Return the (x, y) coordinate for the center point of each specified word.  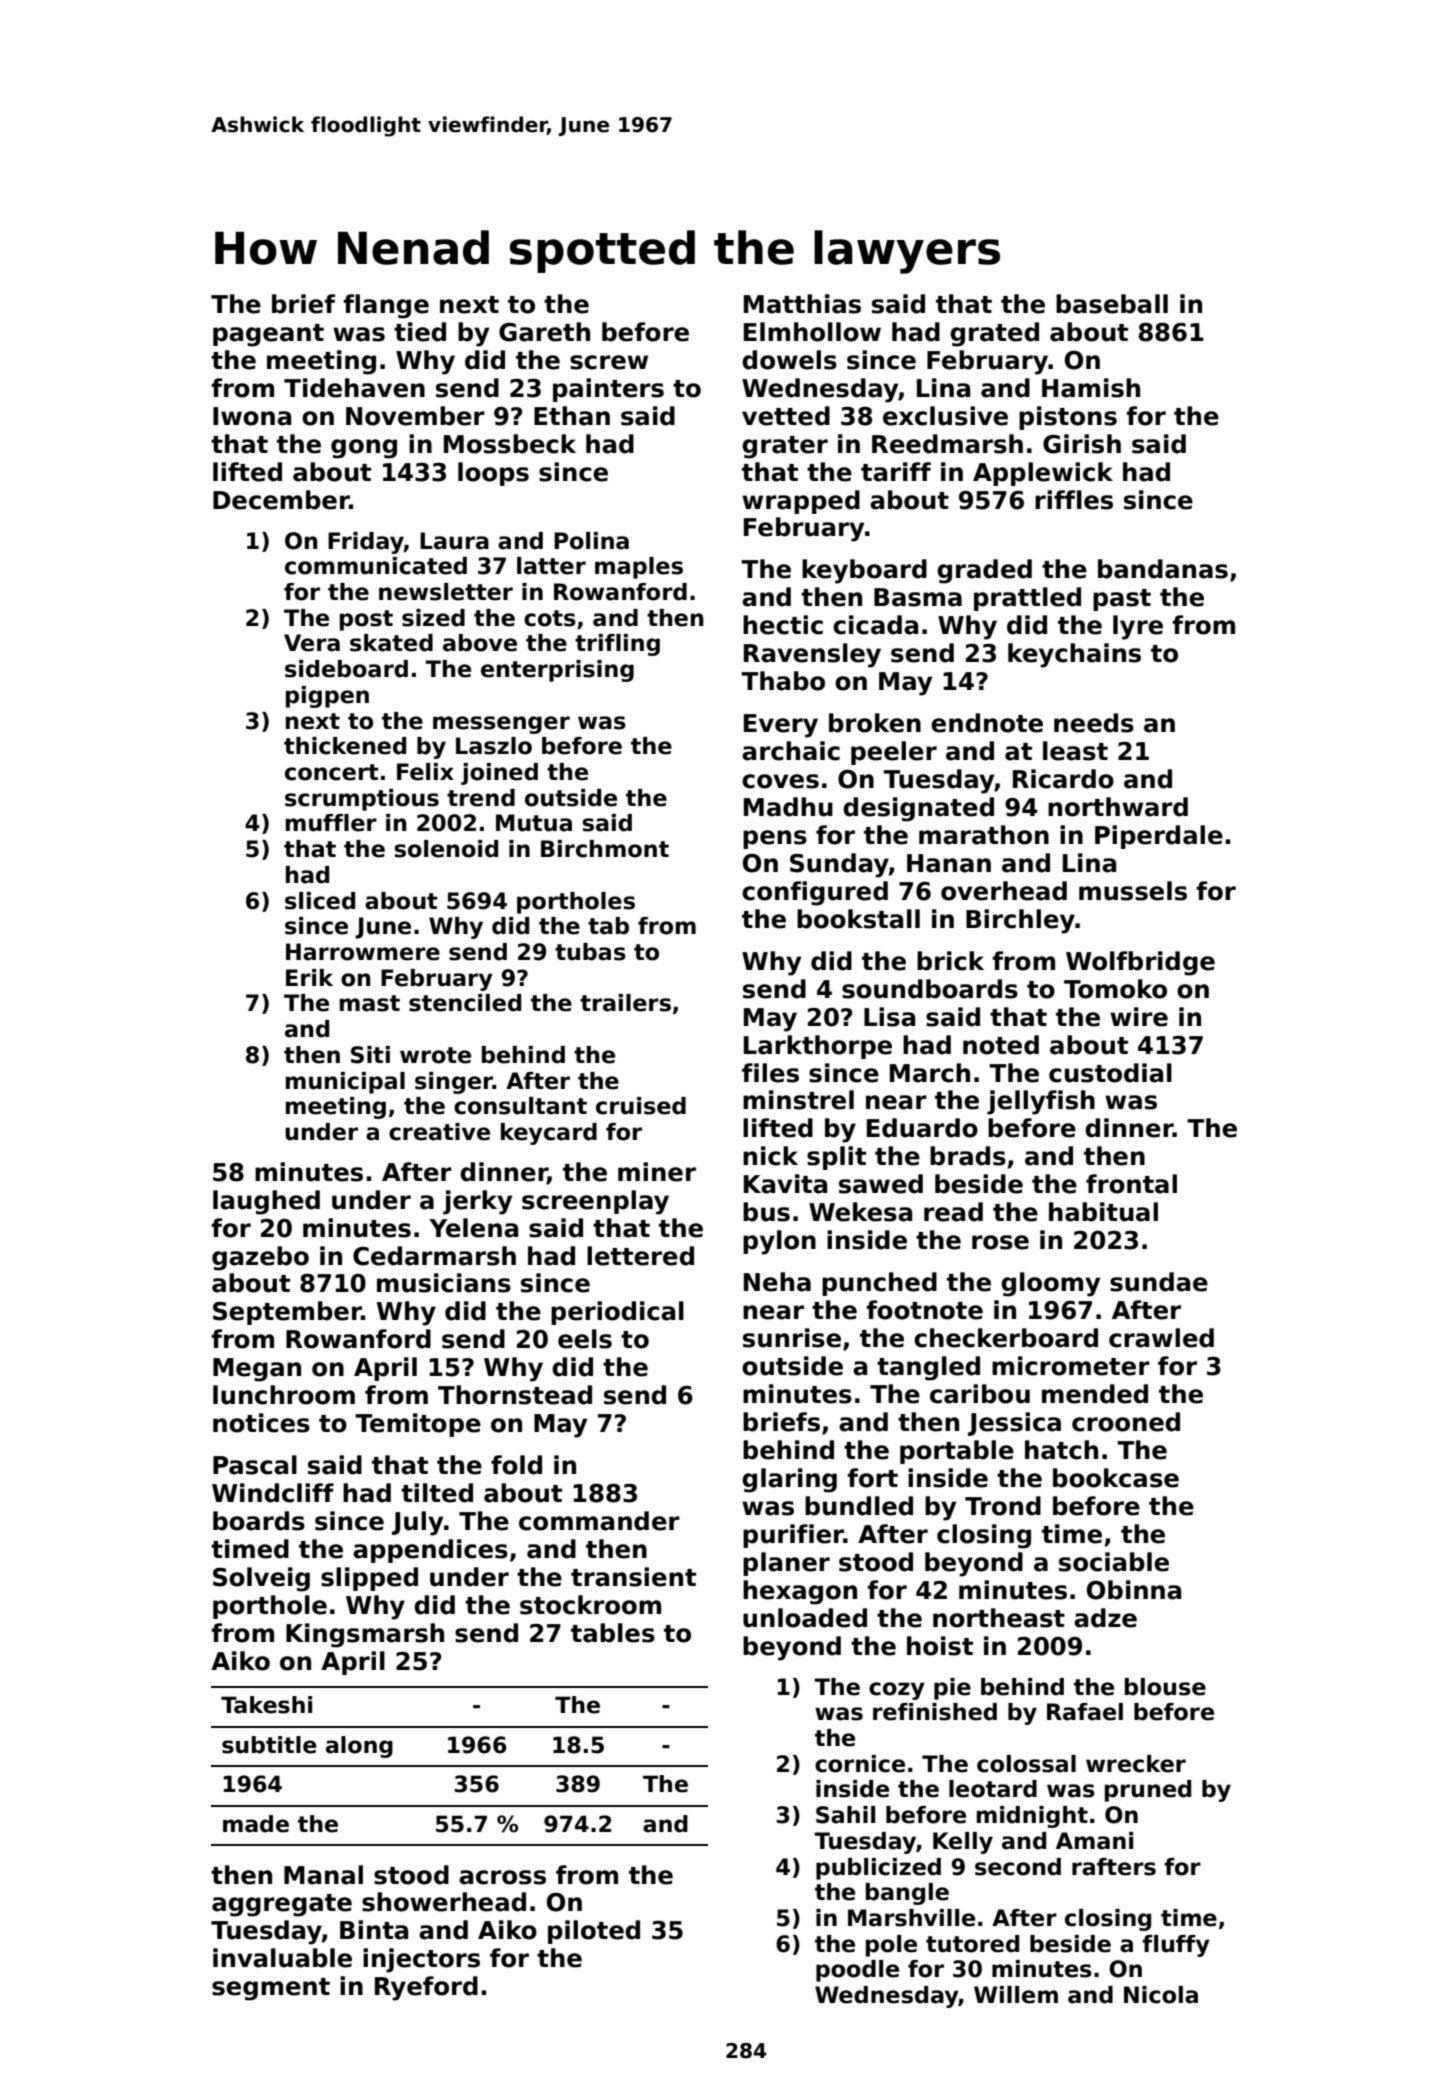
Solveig (261, 1579)
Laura (454, 541)
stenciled (465, 1003)
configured (815, 893)
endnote (987, 723)
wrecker (1136, 1764)
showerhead (444, 1902)
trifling (617, 645)
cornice (860, 1764)
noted (1001, 1045)
